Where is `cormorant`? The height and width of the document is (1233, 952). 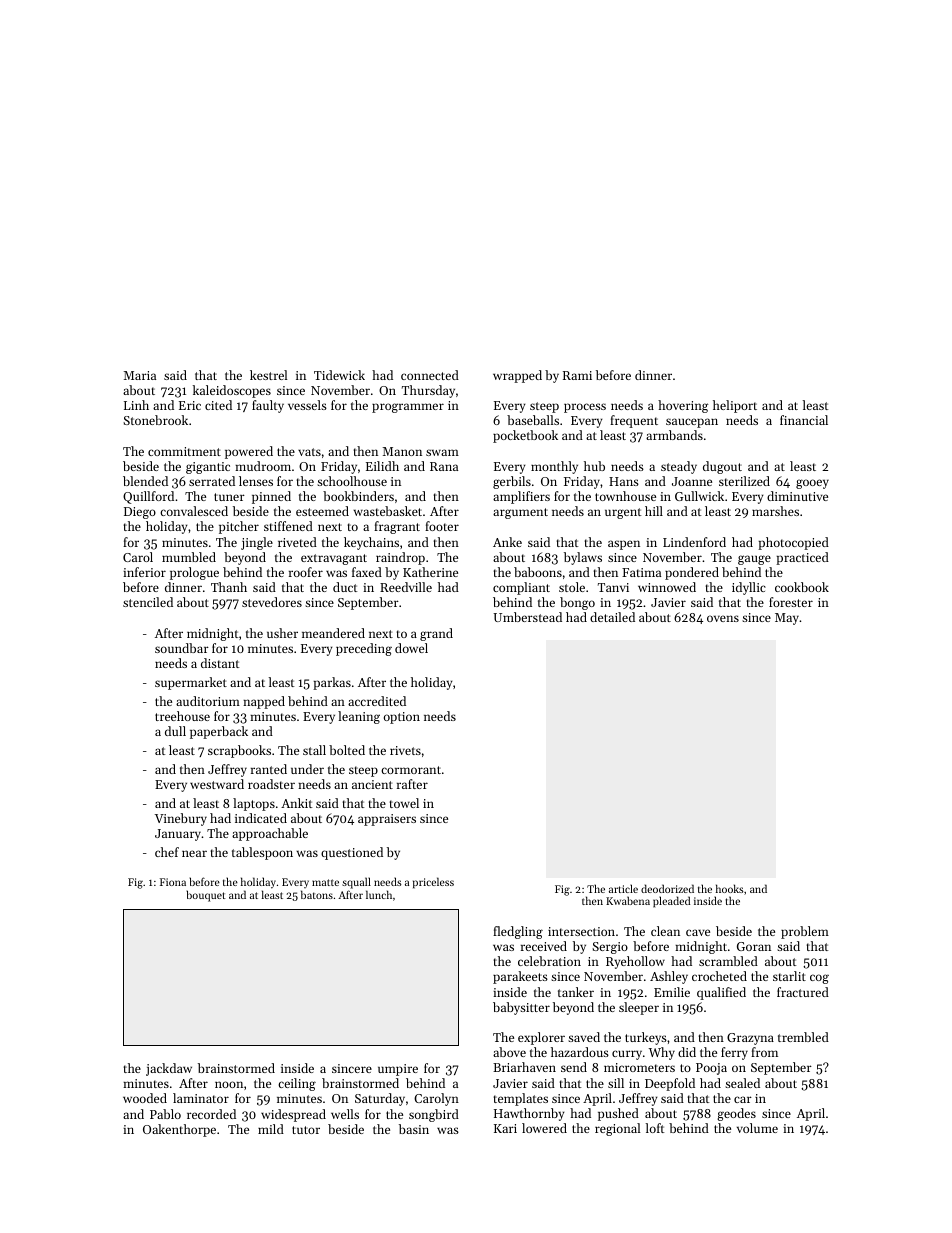
cormorant is located at coordinates (411, 770).
